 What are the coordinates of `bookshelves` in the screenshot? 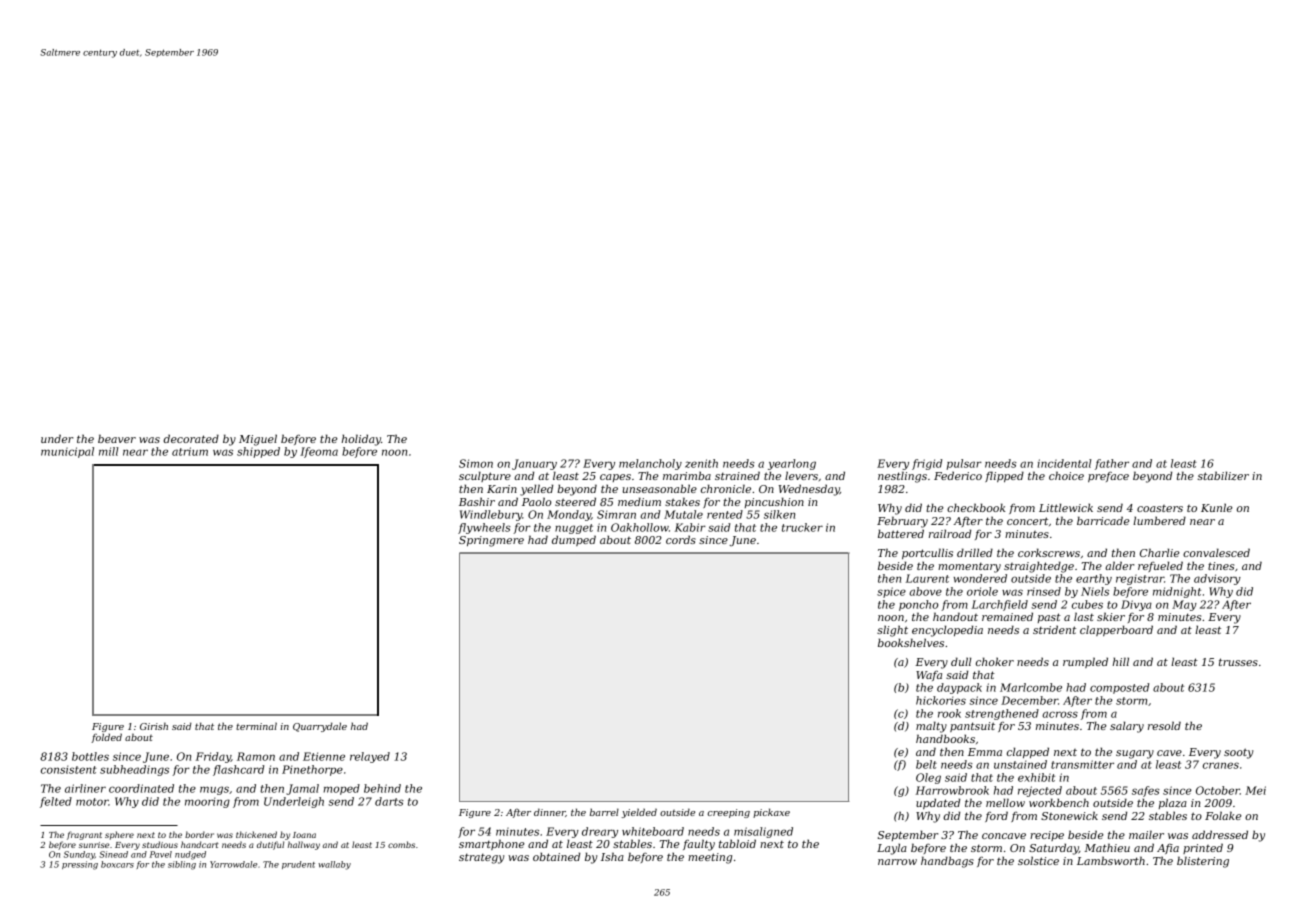 It's located at (911, 642).
